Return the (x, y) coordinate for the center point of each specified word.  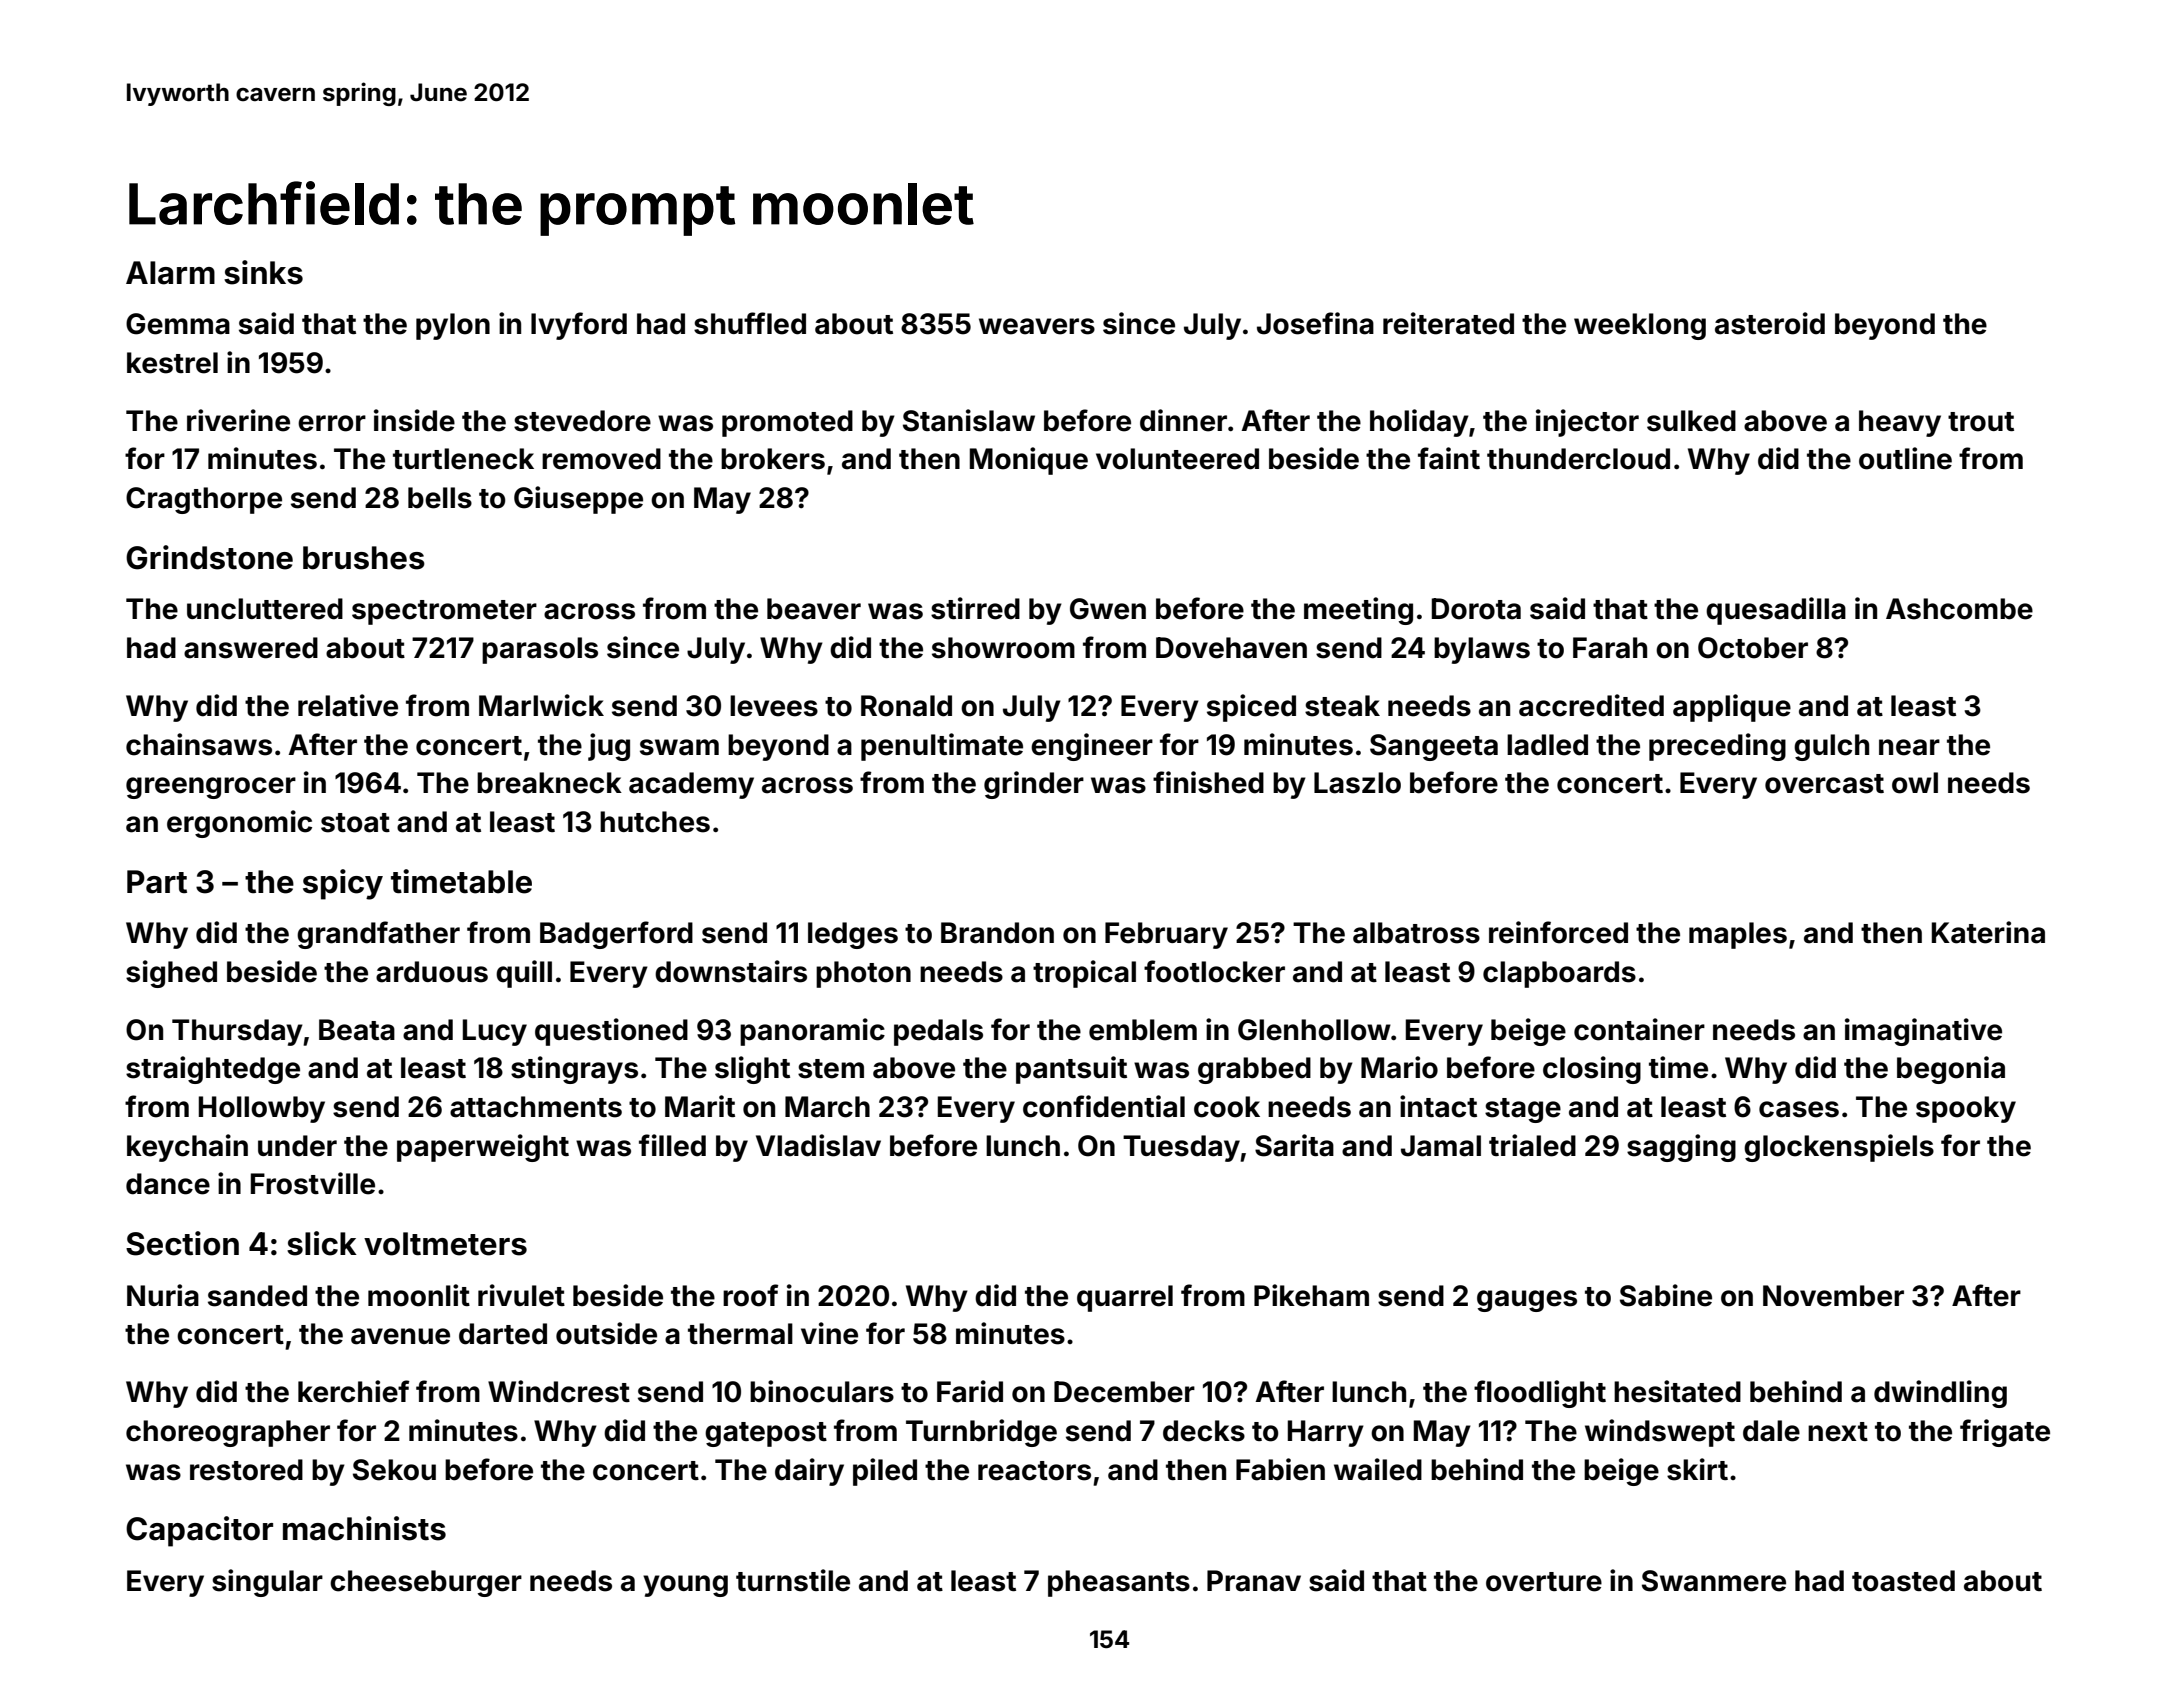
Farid (970, 1391)
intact (1438, 1106)
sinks (263, 272)
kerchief (353, 1391)
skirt (1697, 1469)
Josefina (1315, 323)
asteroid (1770, 323)
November (1833, 1296)
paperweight (483, 1148)
